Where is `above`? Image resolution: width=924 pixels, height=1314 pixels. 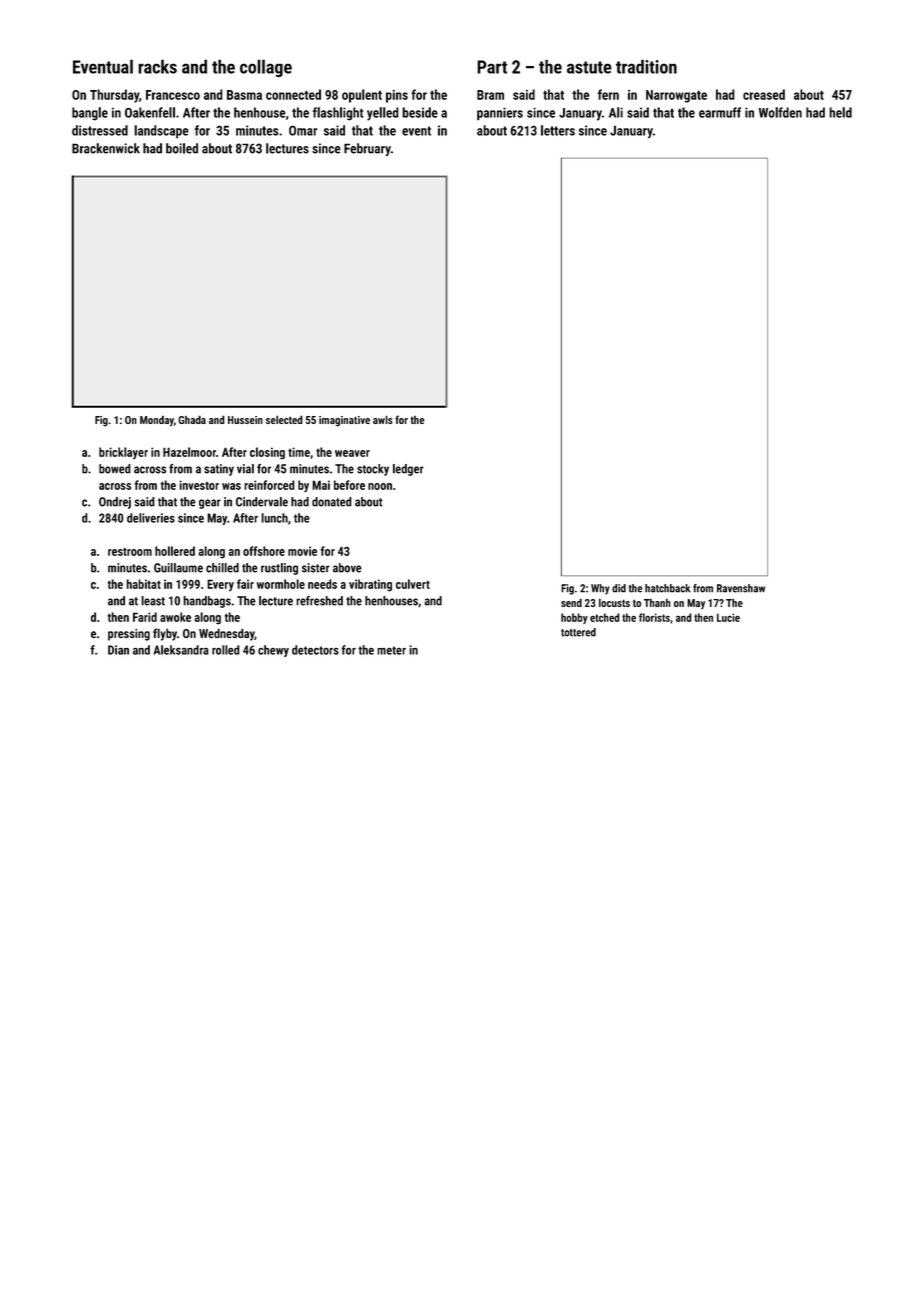
above is located at coordinates (347, 568).
